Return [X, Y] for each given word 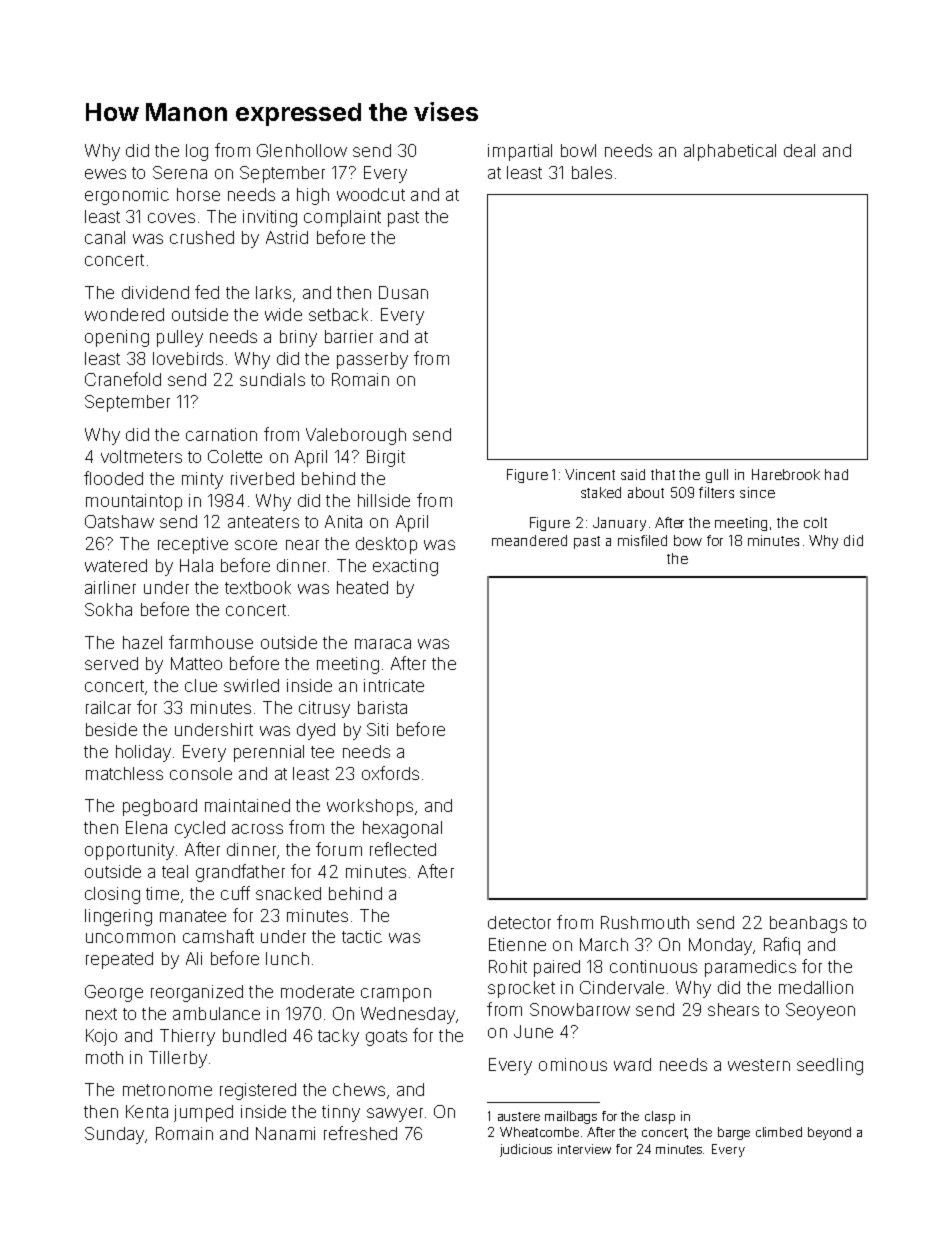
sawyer [395, 1115]
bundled [254, 1035]
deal [799, 150]
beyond [829, 1133]
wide [283, 314]
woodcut [371, 194]
